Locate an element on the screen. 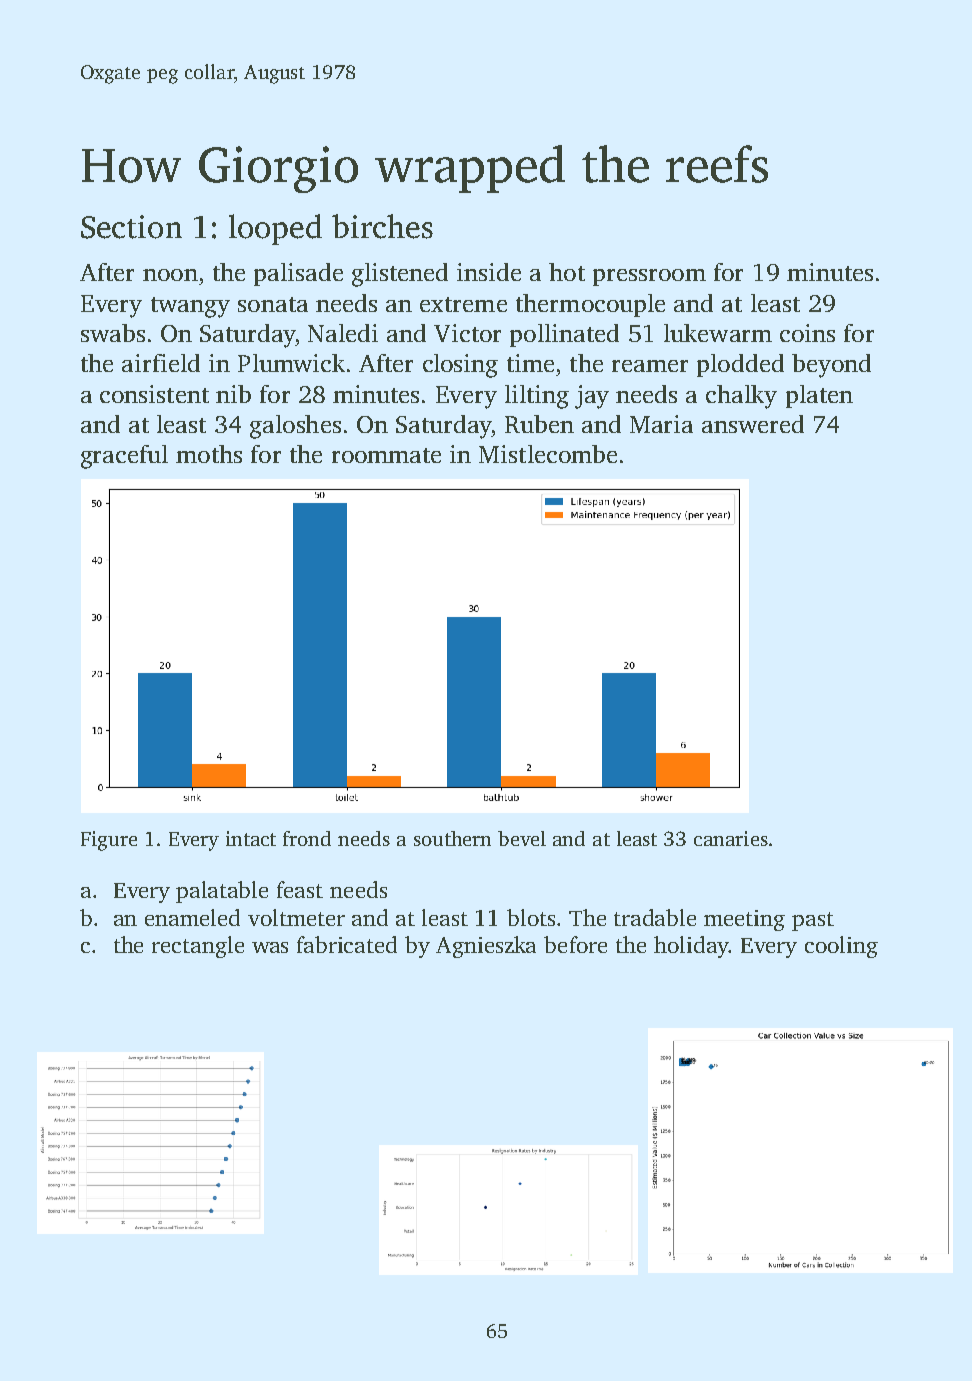 The width and height of the screenshot is (972, 1381). intact is located at coordinates (251, 838).
